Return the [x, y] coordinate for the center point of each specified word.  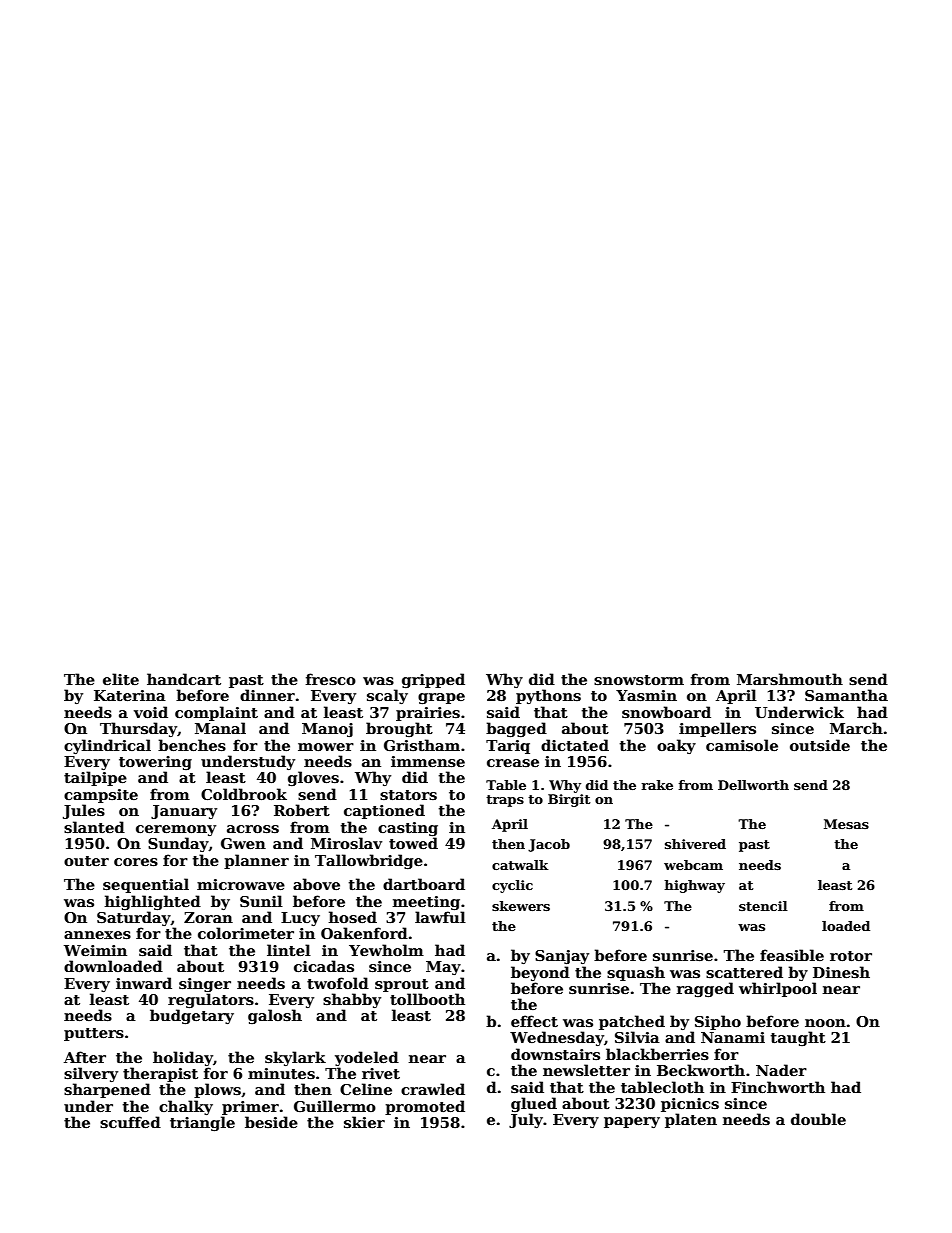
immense [428, 761]
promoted [425, 1107]
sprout [402, 985]
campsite [101, 796]
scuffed [130, 1122]
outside [820, 745]
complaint [216, 713]
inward [144, 983]
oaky [676, 746]
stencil [763, 906]
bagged [516, 729]
